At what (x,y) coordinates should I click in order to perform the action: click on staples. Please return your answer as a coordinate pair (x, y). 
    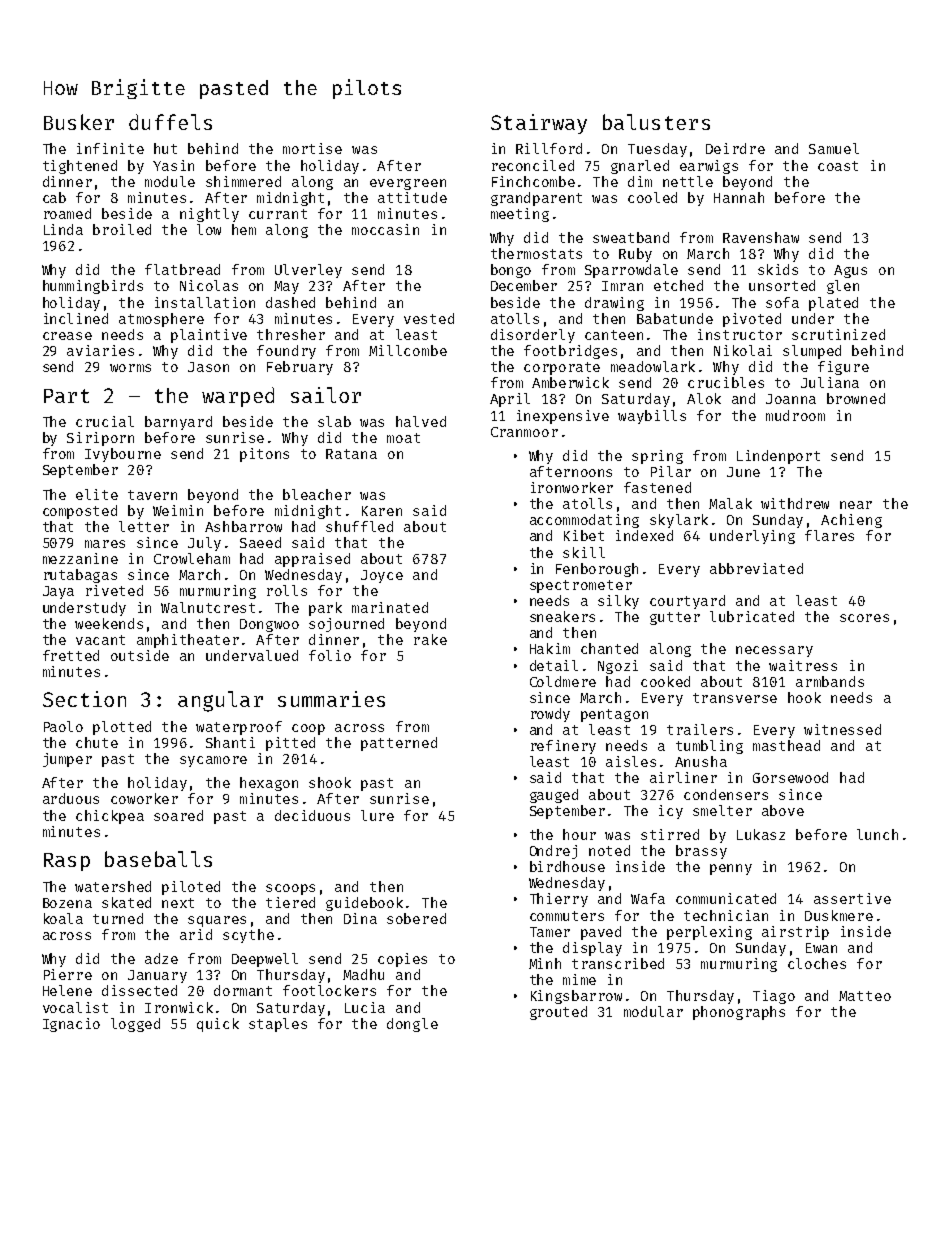
    Looking at the image, I should click on (278, 1025).
